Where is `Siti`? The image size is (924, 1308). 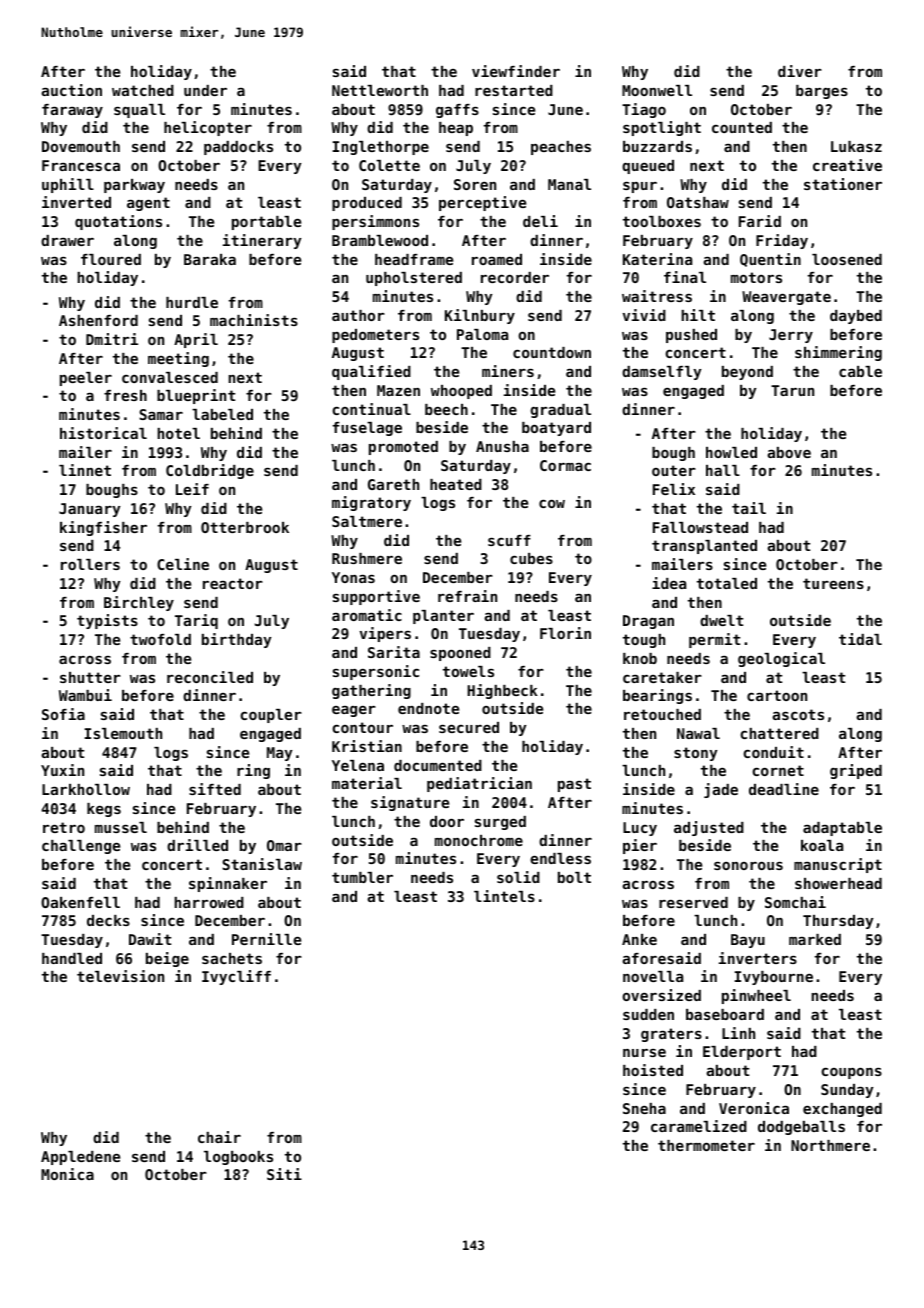
Siti is located at coordinates (284, 1174).
